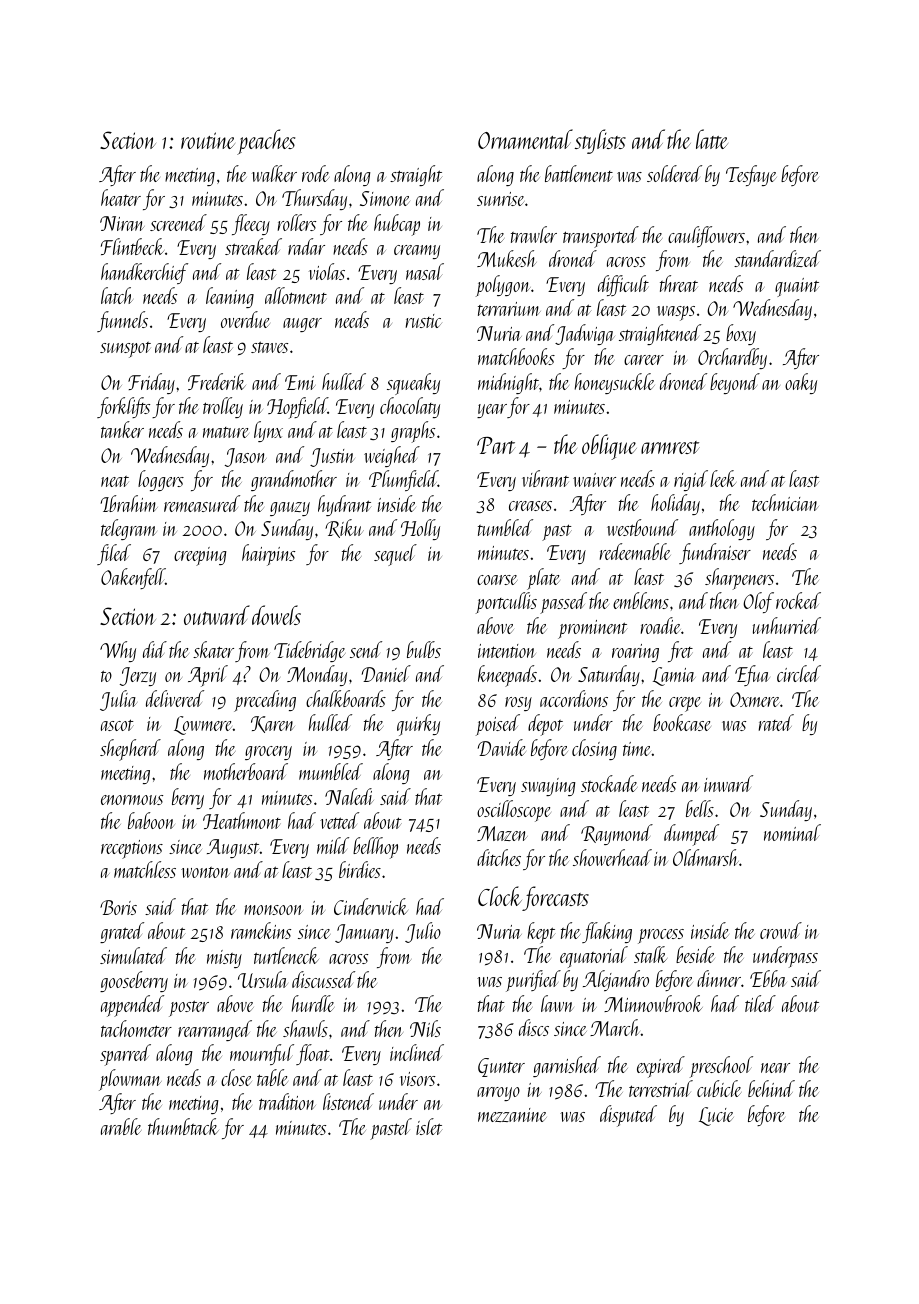 The height and width of the page is (1304, 919). What do you see at coordinates (245, 319) in the page?
I see `overdue` at bounding box center [245, 319].
